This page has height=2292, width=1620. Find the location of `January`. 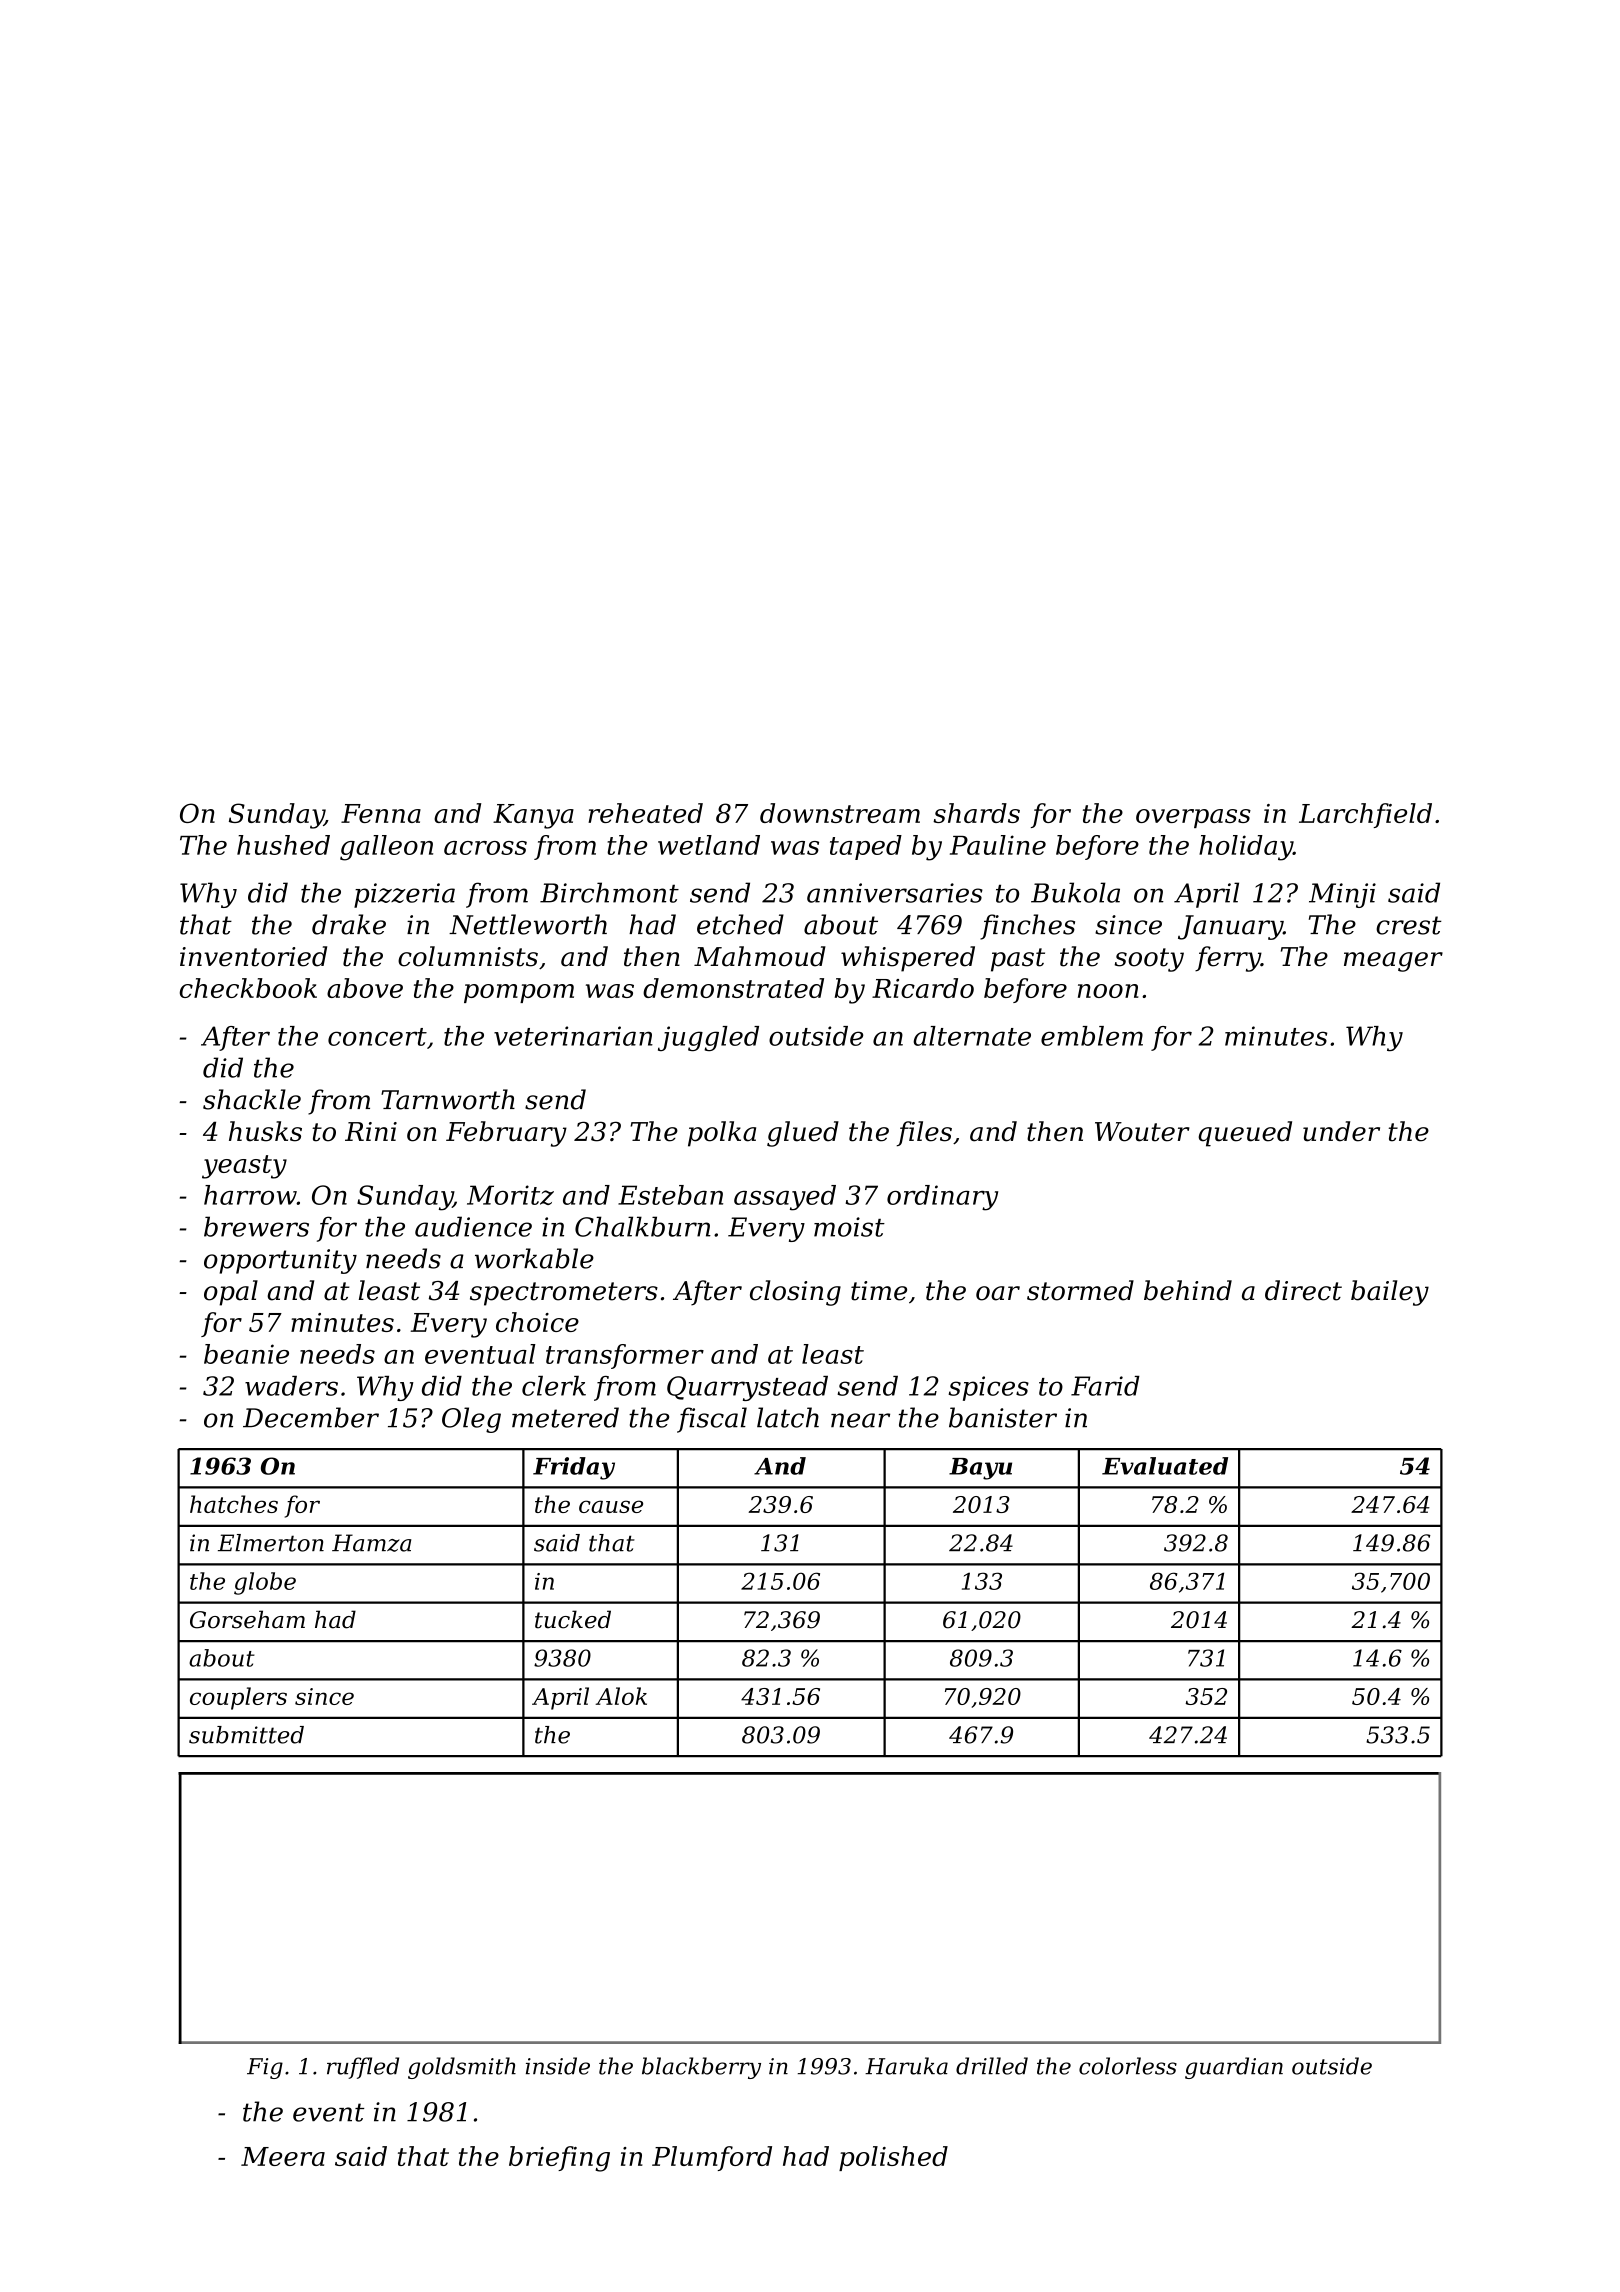

January is located at coordinates (1230, 927).
